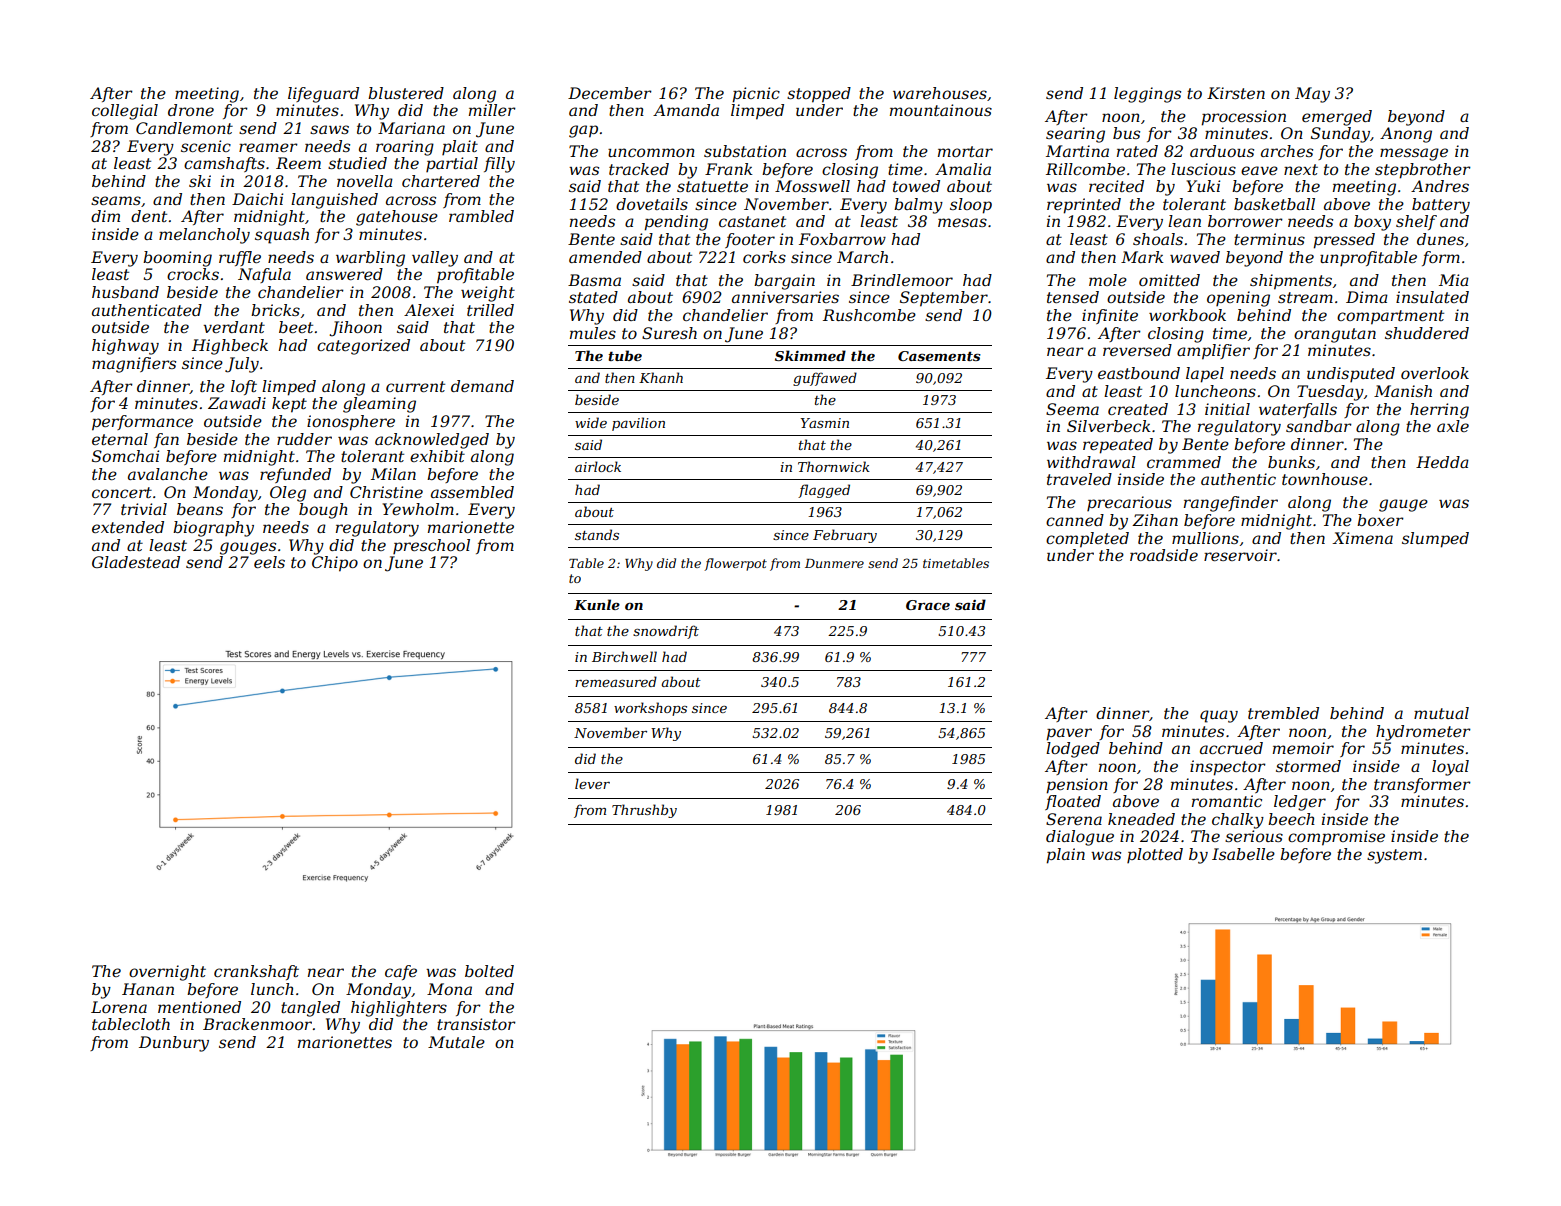 The height and width of the image is (1206, 1561). Describe the element at coordinates (264, 275) in the image. I see `Nafula` at that location.
